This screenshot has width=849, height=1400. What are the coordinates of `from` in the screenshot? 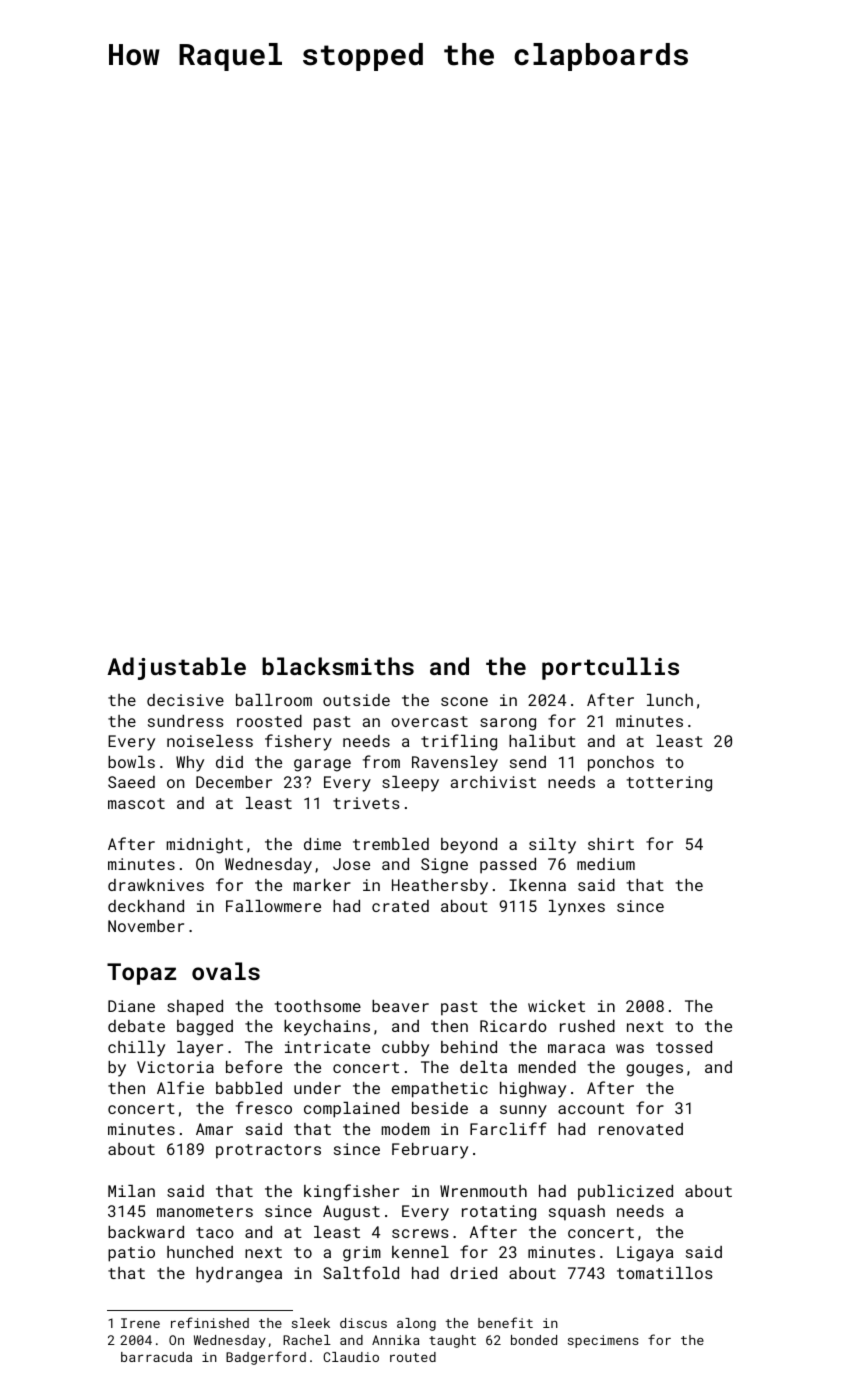 It's located at (381, 761).
